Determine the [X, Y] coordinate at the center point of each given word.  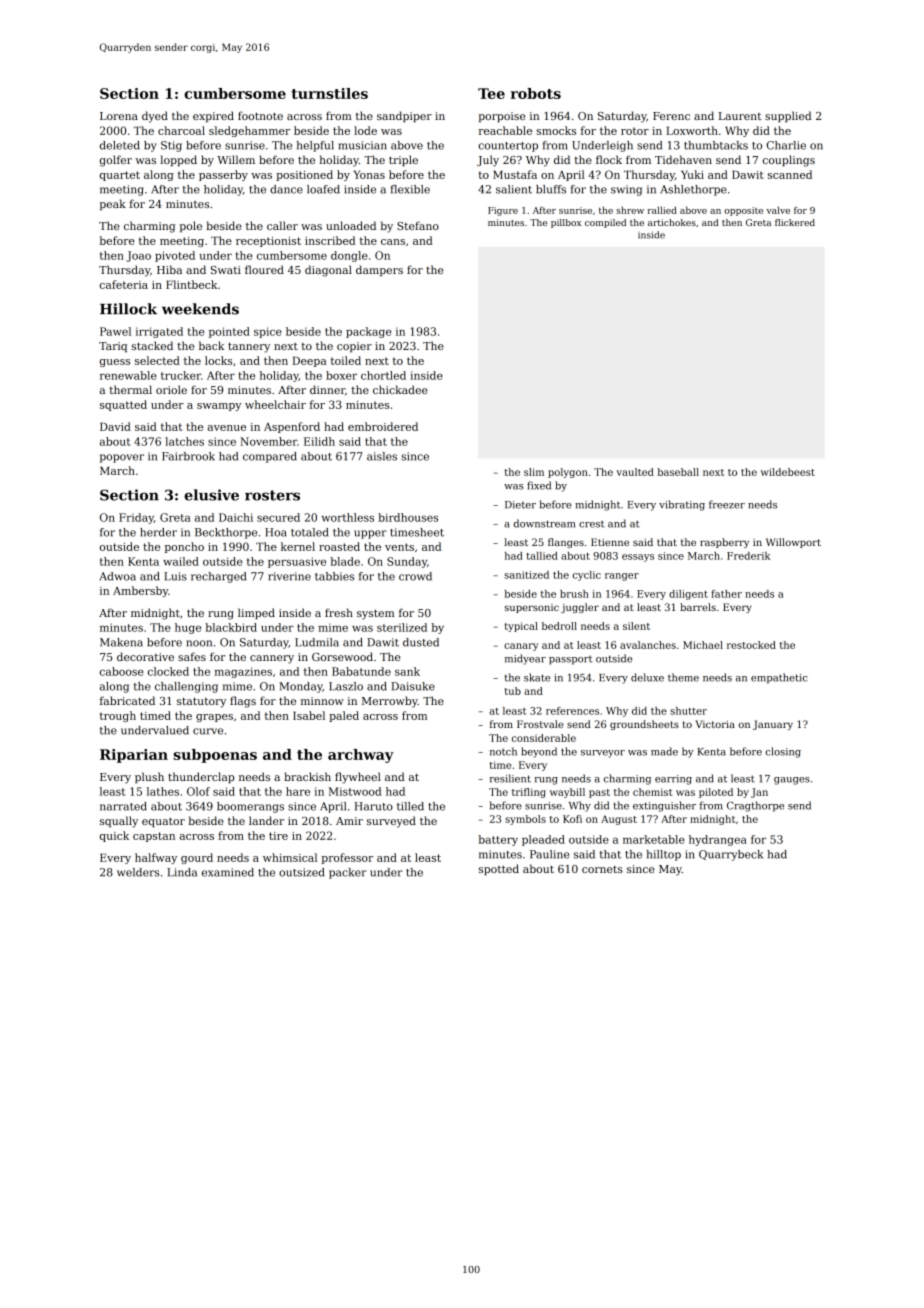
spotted [499, 869]
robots [536, 93]
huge [188, 628]
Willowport [793, 543]
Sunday [407, 562]
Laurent [739, 116]
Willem [236, 159]
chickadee [400, 389]
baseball [678, 472]
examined [228, 872]
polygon [568, 473]
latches [184, 441]
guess [115, 363]
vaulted [635, 472]
